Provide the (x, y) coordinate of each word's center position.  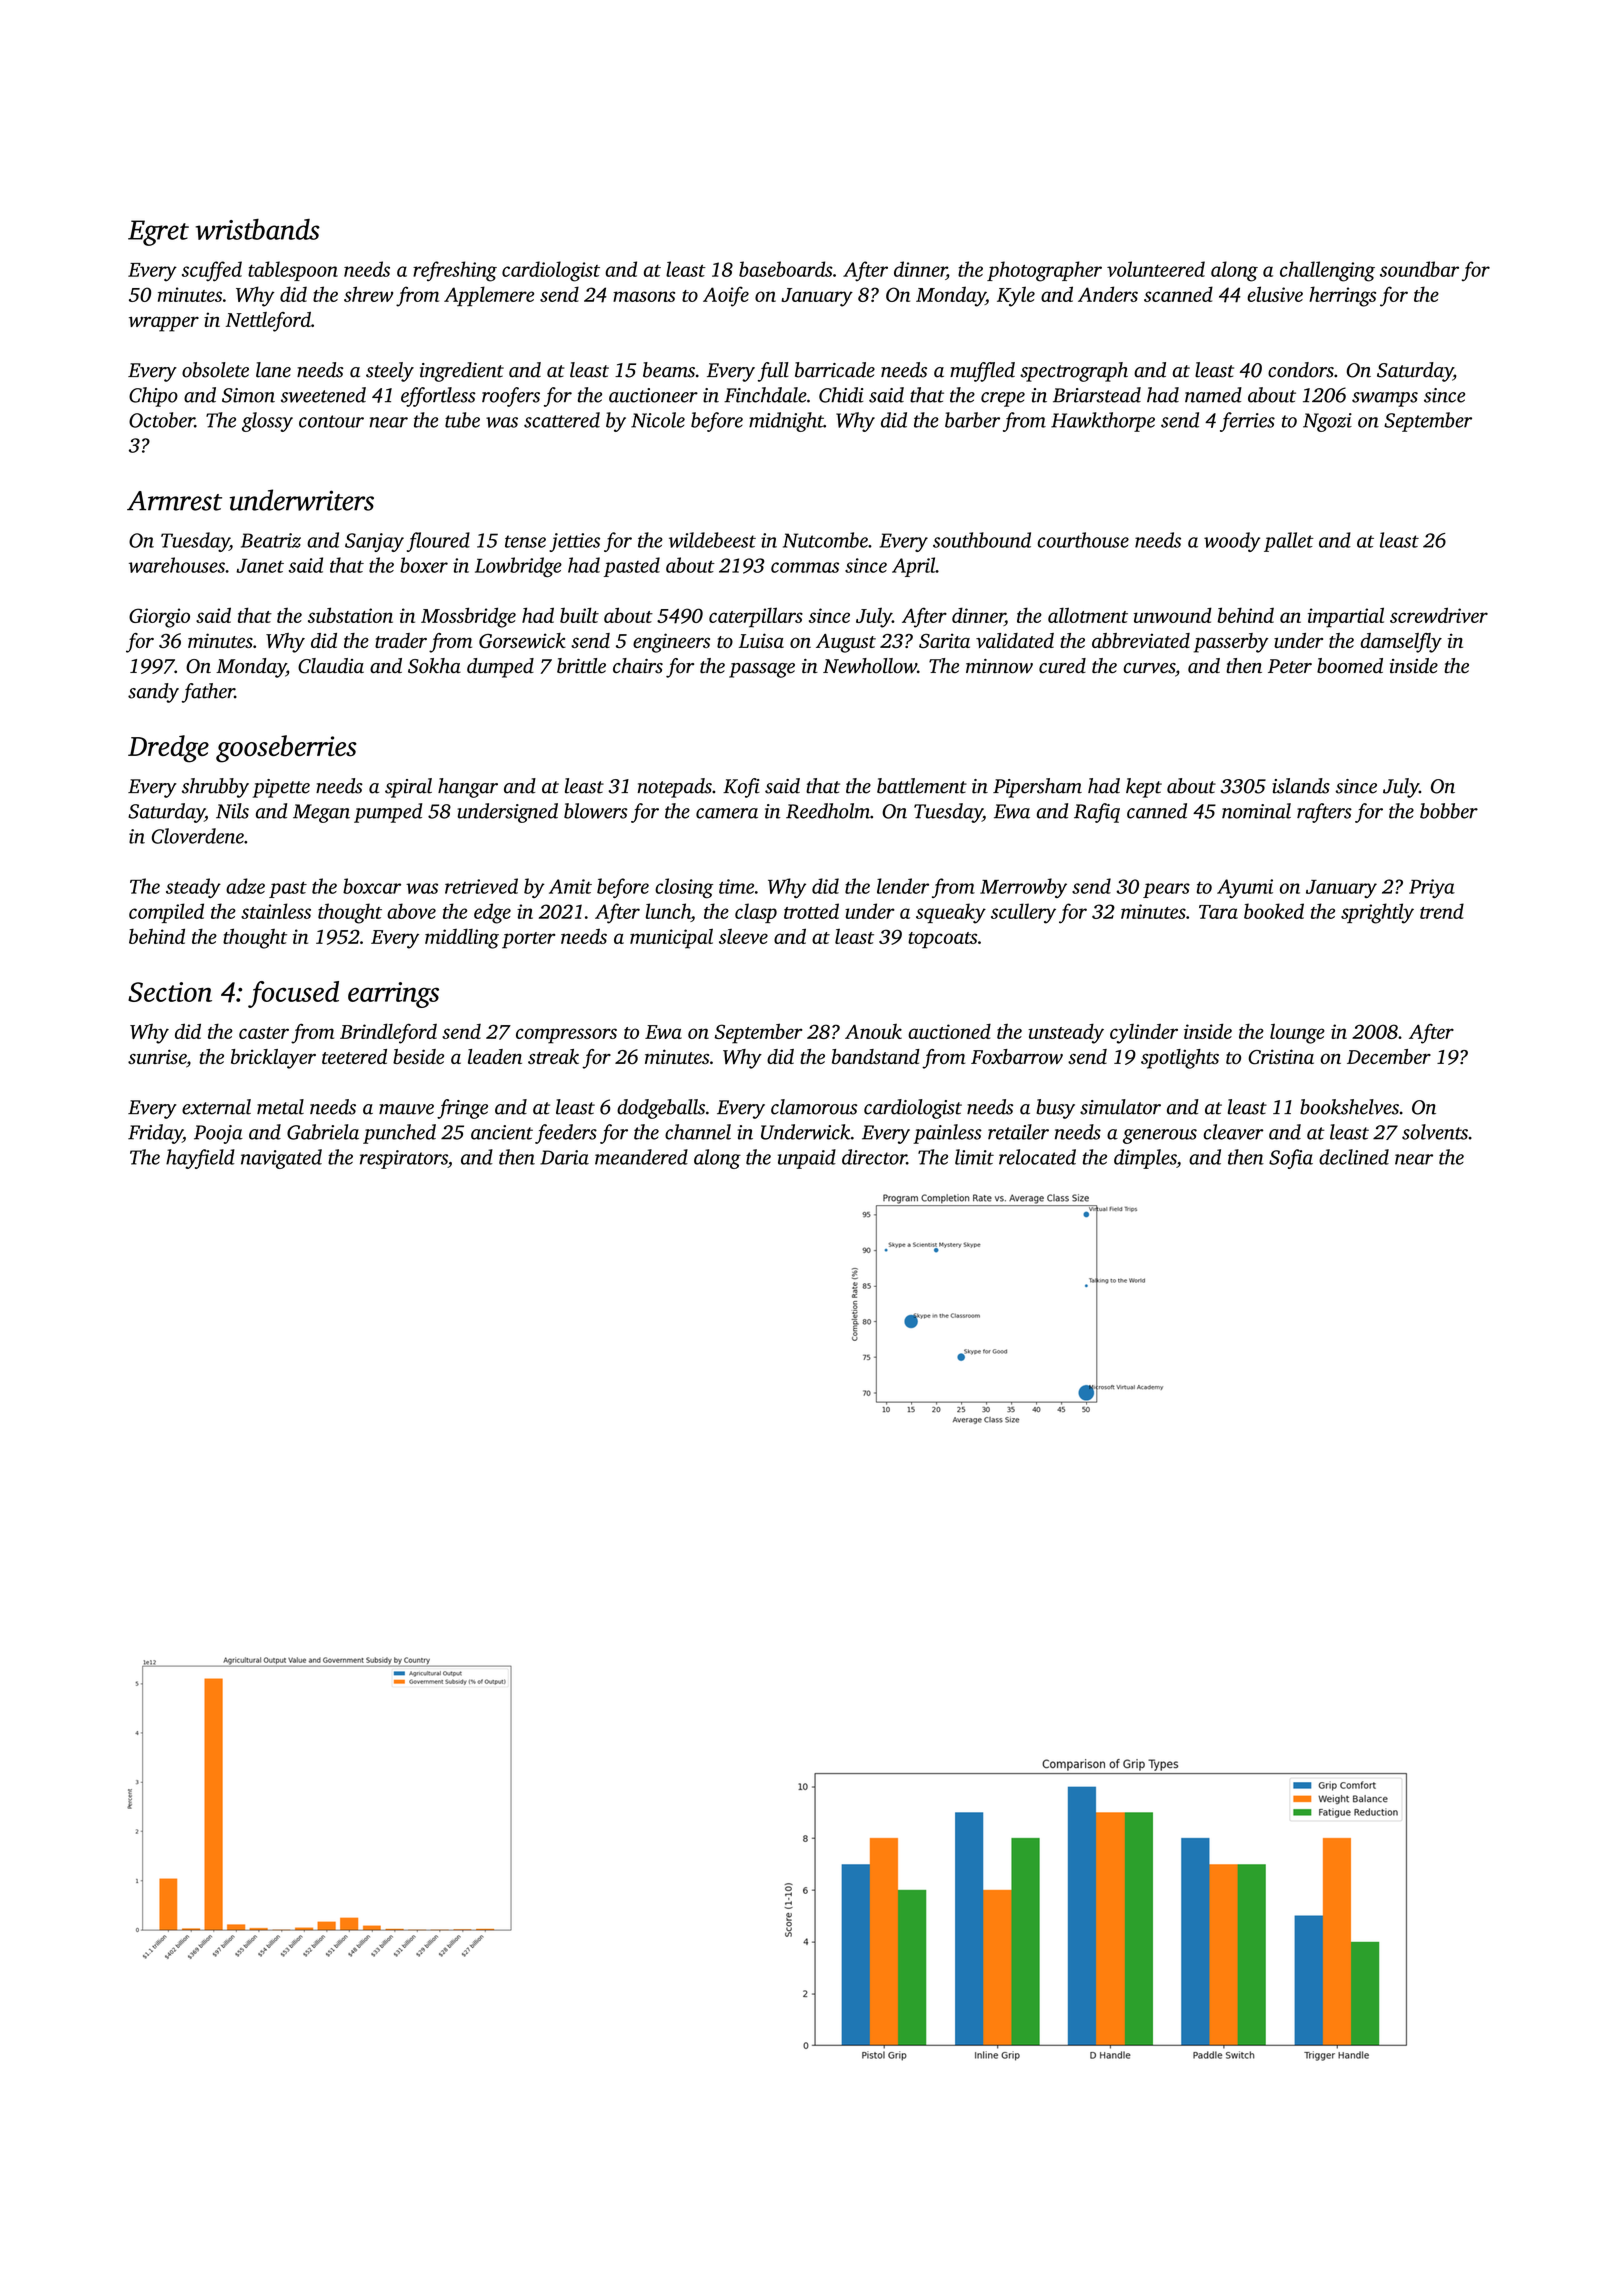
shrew (368, 294)
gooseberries (286, 749)
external (216, 1107)
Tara (1218, 912)
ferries (1247, 422)
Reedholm (828, 811)
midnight (786, 422)
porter (528, 940)
